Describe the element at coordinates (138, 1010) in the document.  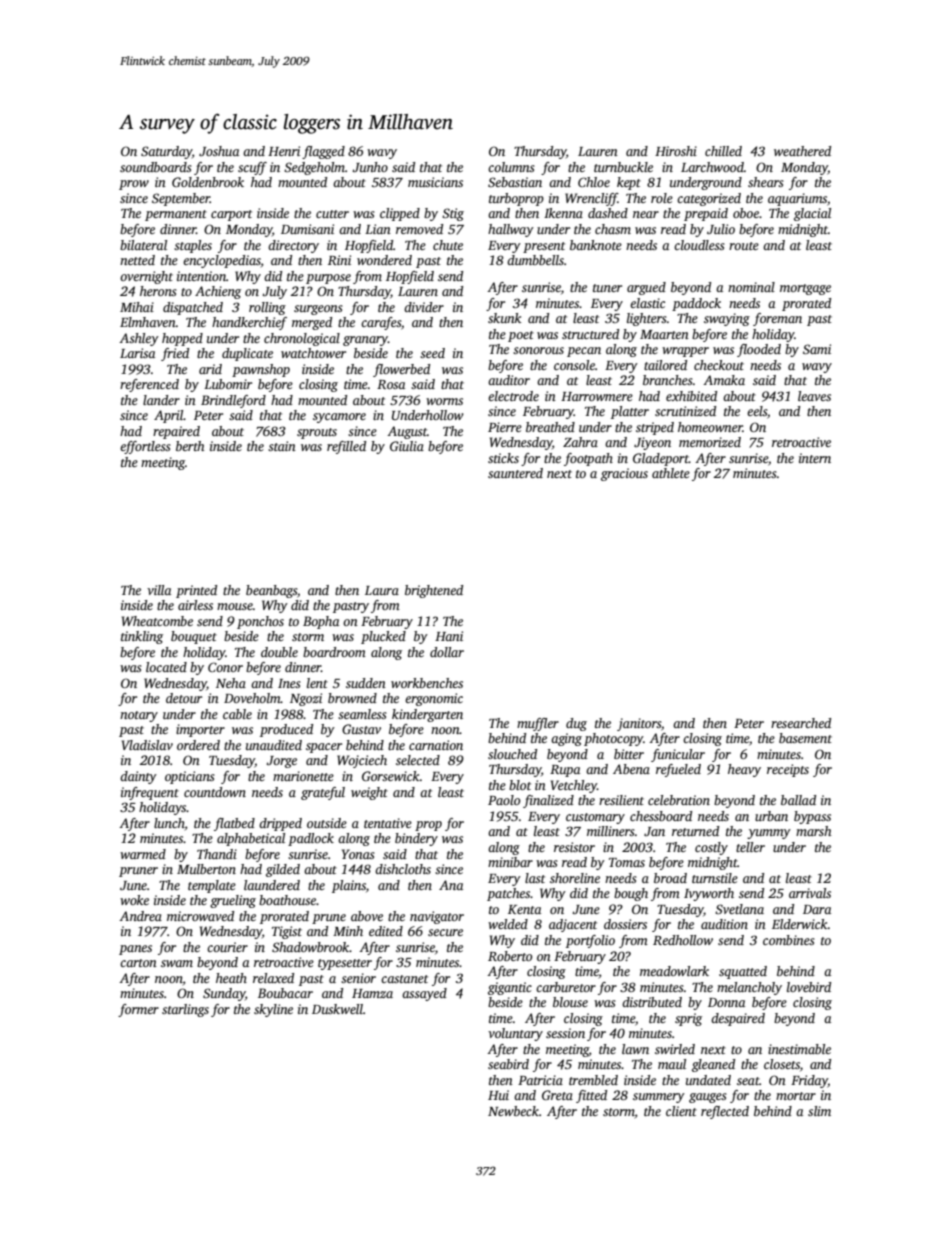
I see `former` at that location.
